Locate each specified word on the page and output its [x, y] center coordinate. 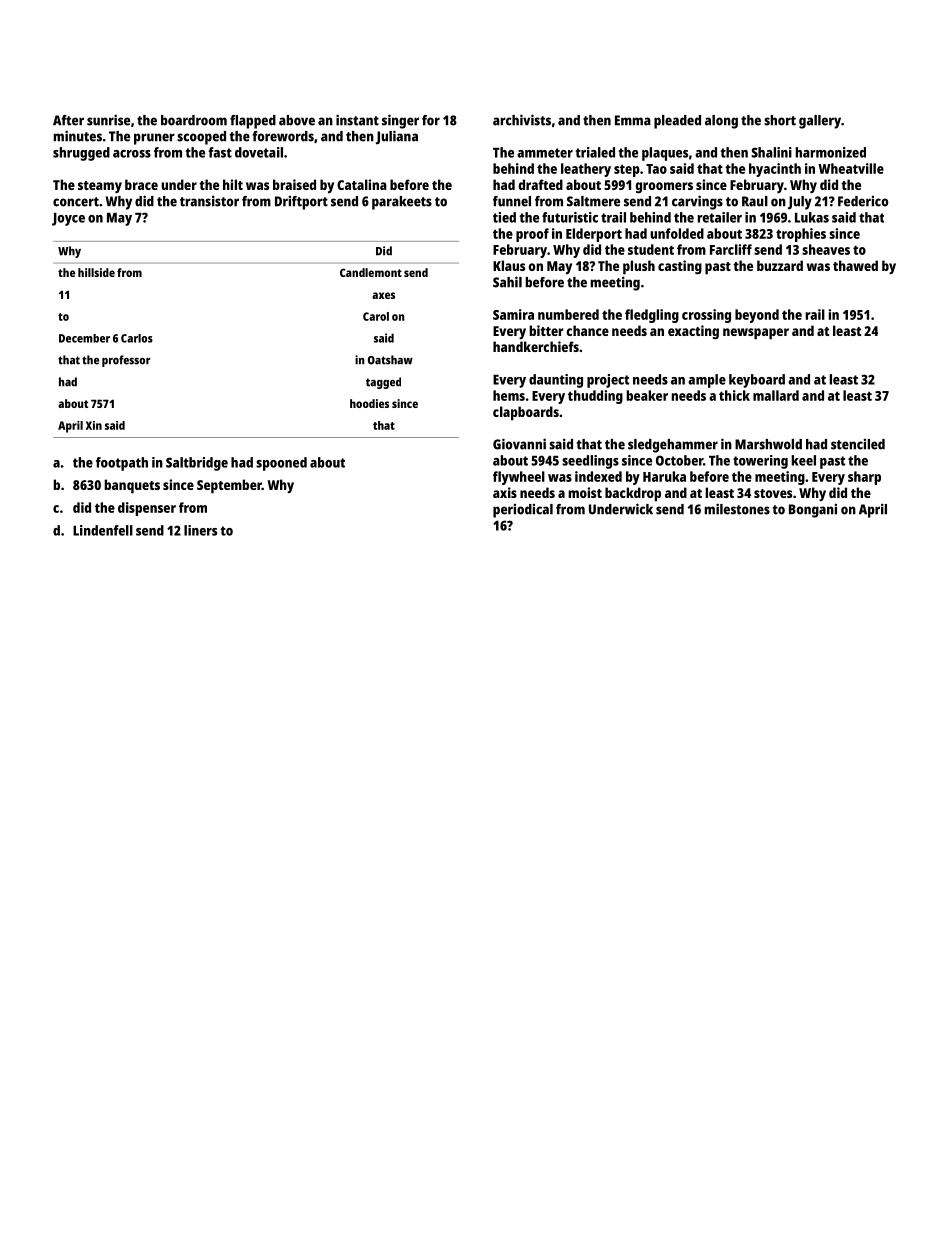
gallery [820, 122]
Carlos [137, 338]
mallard [776, 395]
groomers [664, 187]
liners [200, 530]
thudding [595, 397]
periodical [523, 511]
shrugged [81, 154]
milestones [737, 509]
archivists [522, 120]
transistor [209, 201]
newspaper [756, 334]
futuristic [570, 217]
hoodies [369, 403]
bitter [546, 330]
